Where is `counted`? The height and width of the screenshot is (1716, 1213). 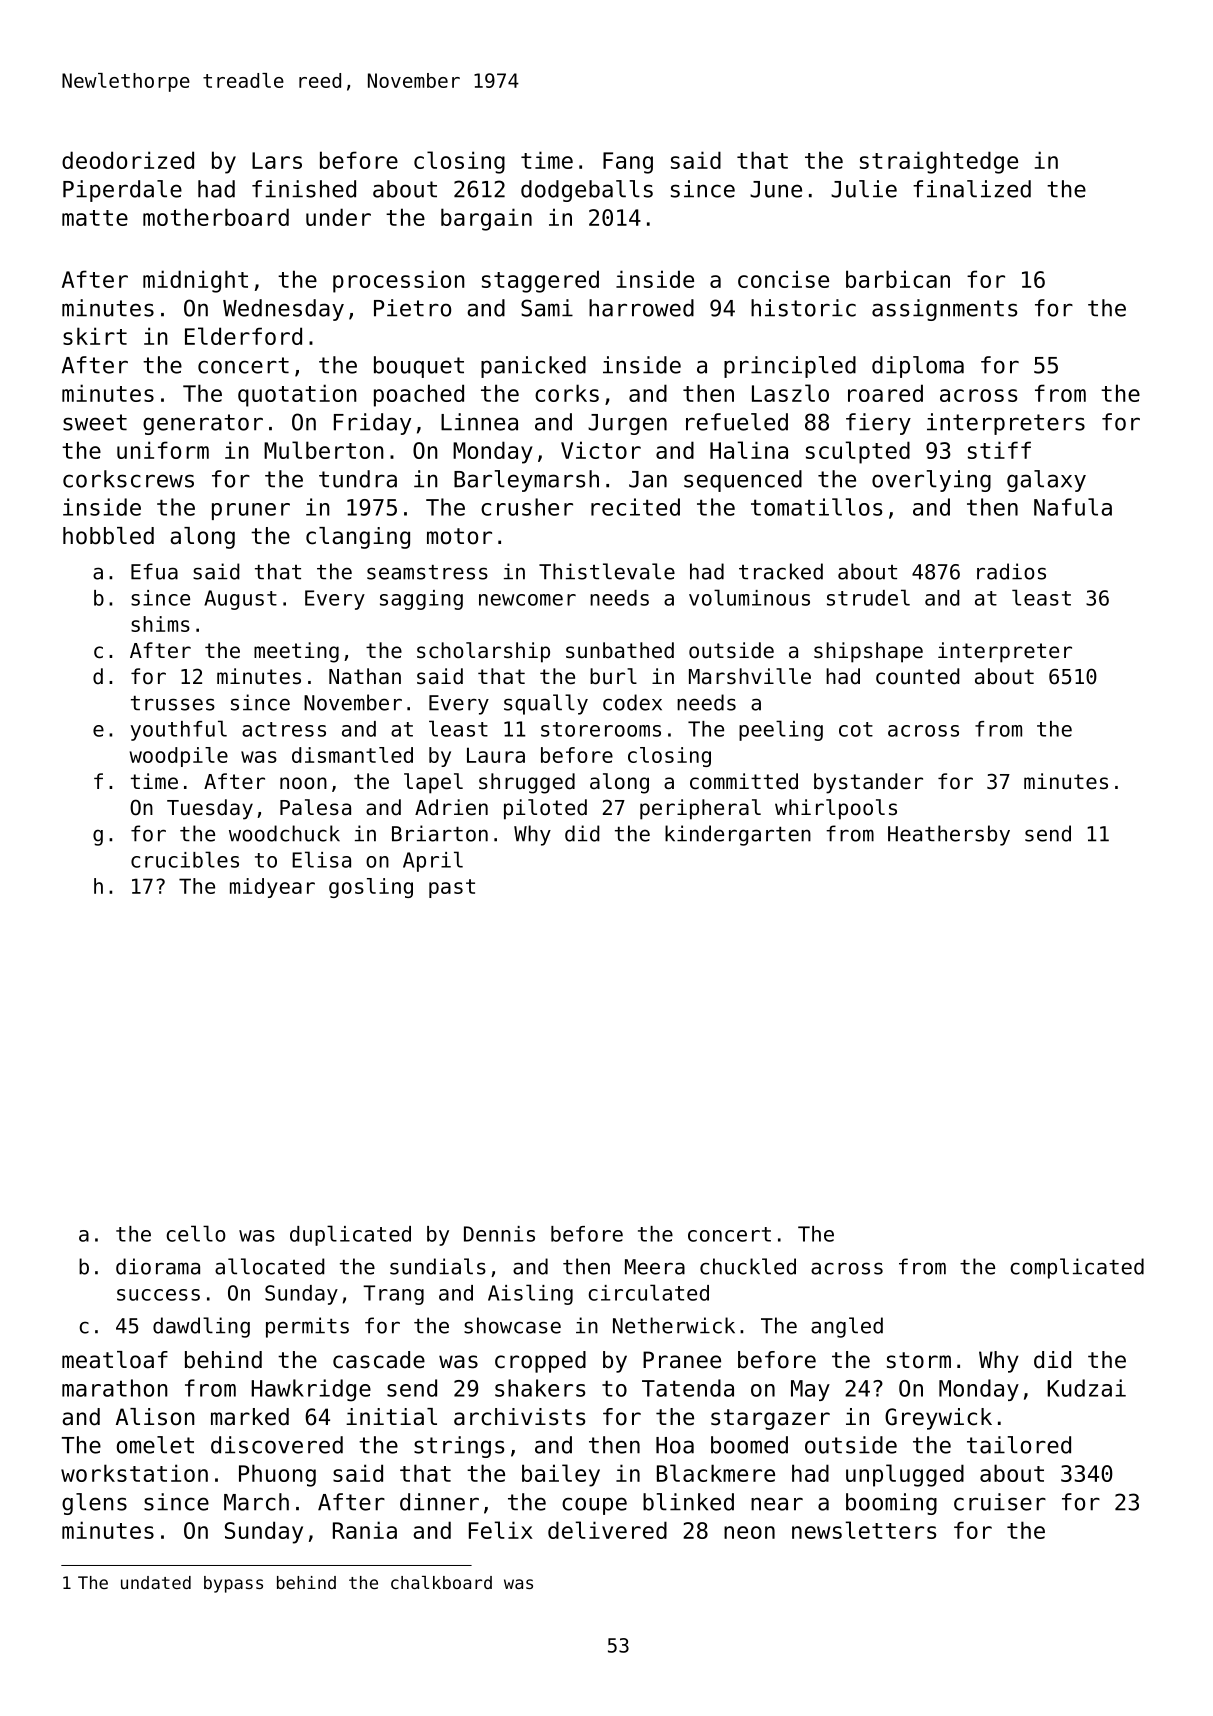
counted is located at coordinates (918, 676).
